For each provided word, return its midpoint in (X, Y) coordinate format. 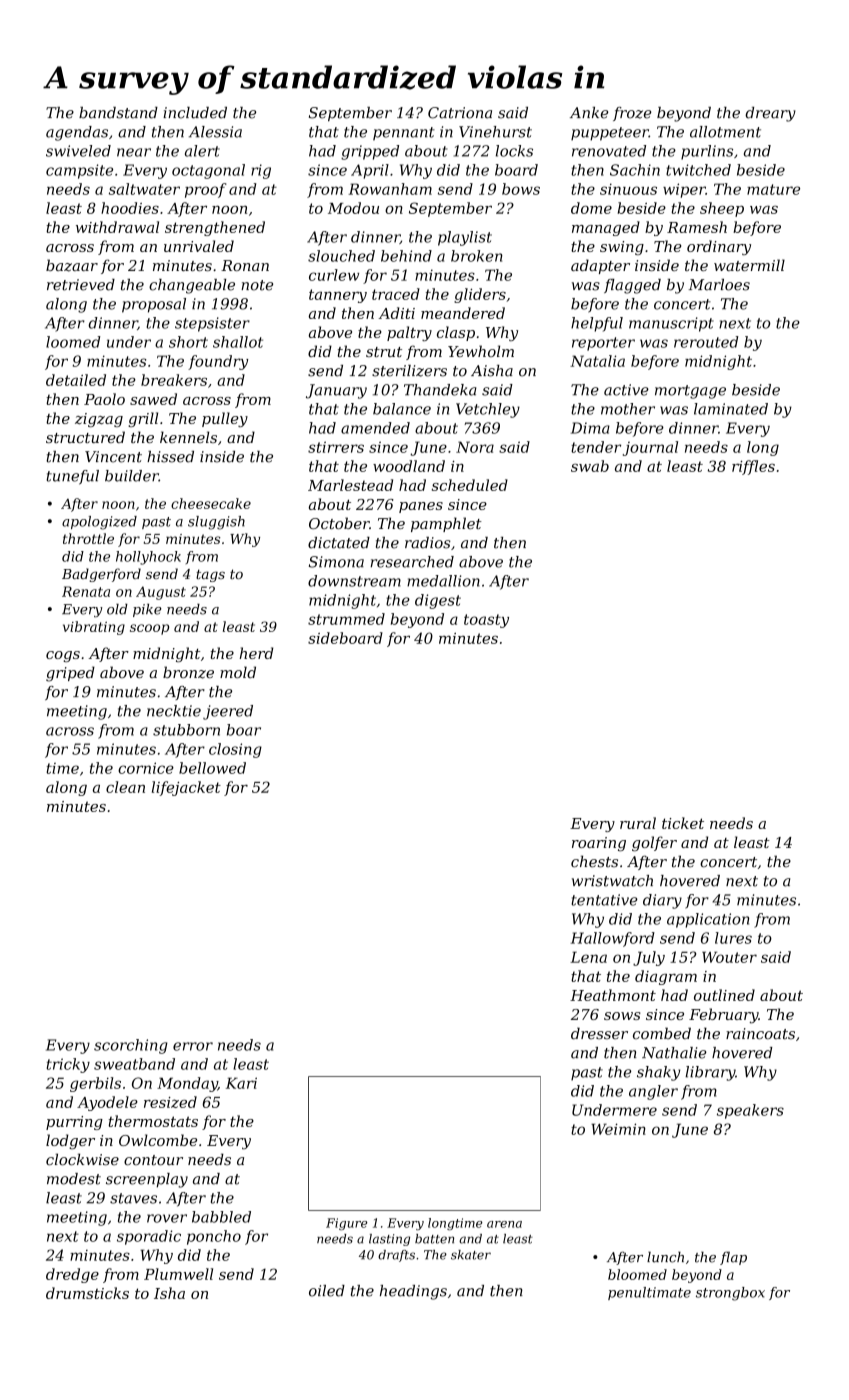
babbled (221, 1217)
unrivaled (199, 246)
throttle (88, 538)
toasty (486, 621)
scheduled (470, 485)
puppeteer (610, 134)
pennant (404, 134)
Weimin (618, 1129)
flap (733, 1258)
